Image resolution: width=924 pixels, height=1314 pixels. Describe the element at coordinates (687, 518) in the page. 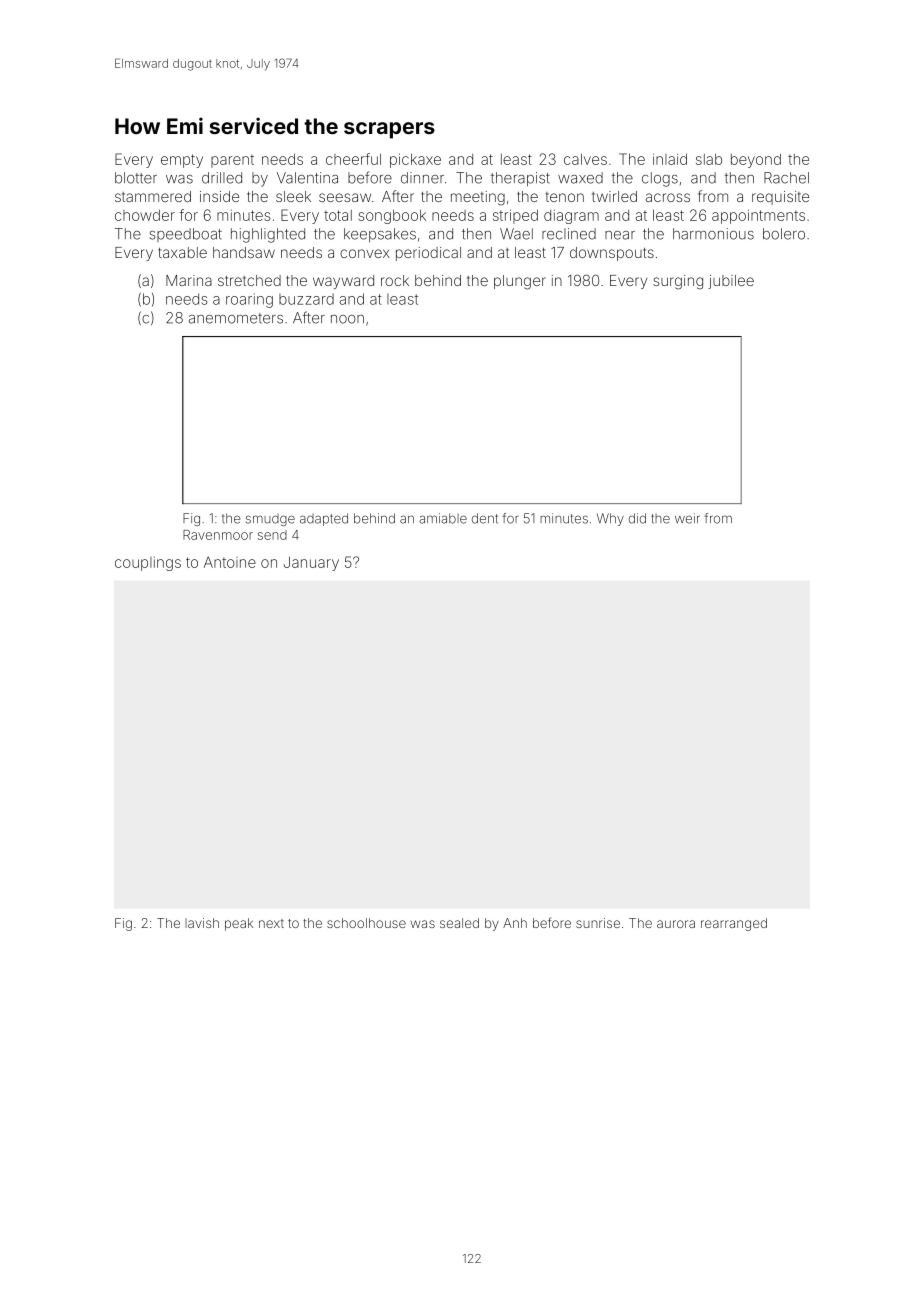

I see `weir` at that location.
